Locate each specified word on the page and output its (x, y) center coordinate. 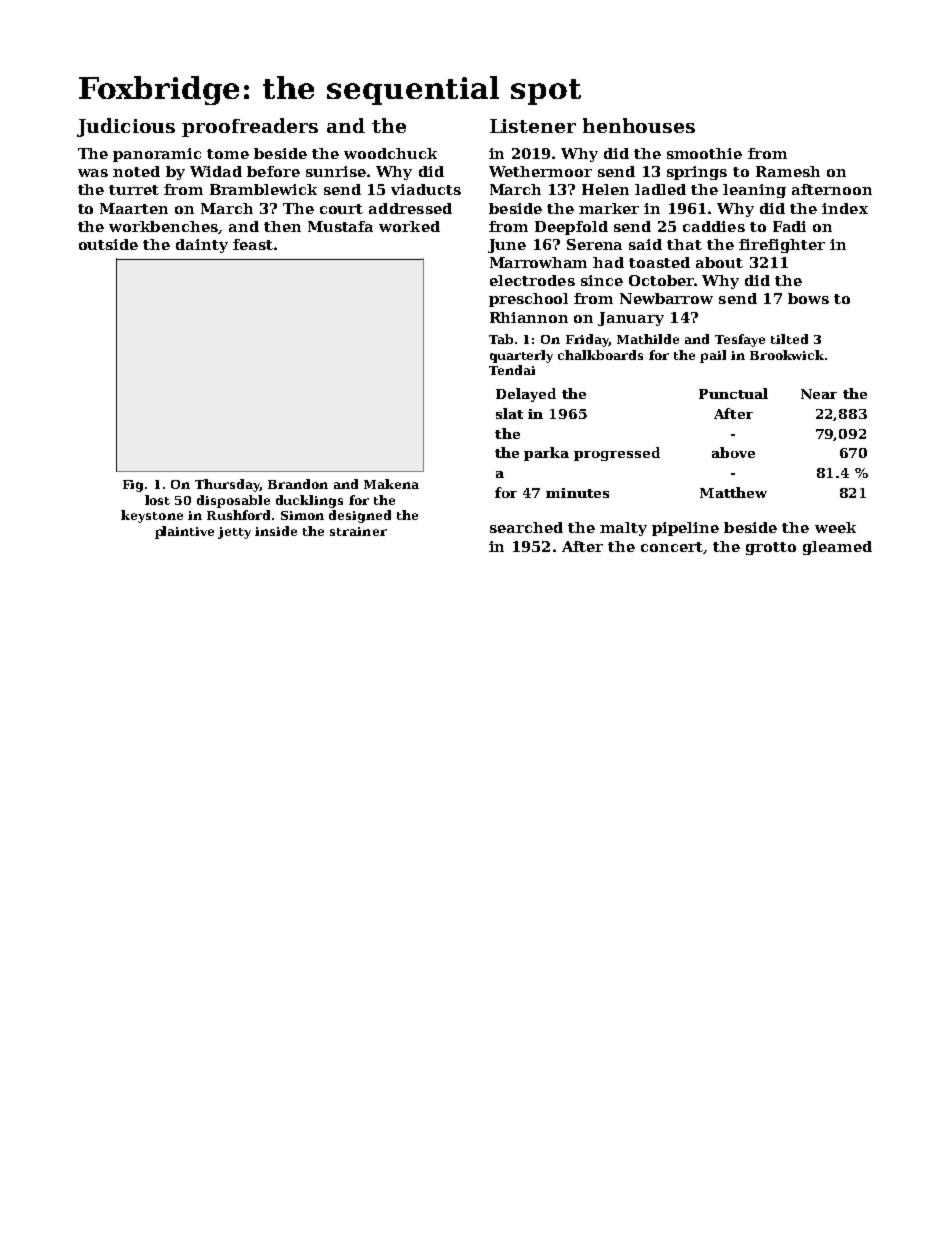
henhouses (639, 125)
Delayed (526, 395)
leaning (754, 191)
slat (509, 413)
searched (526, 527)
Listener (533, 126)
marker (609, 208)
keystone (152, 516)
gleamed (837, 548)
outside (108, 244)
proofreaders (250, 127)
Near (819, 394)
